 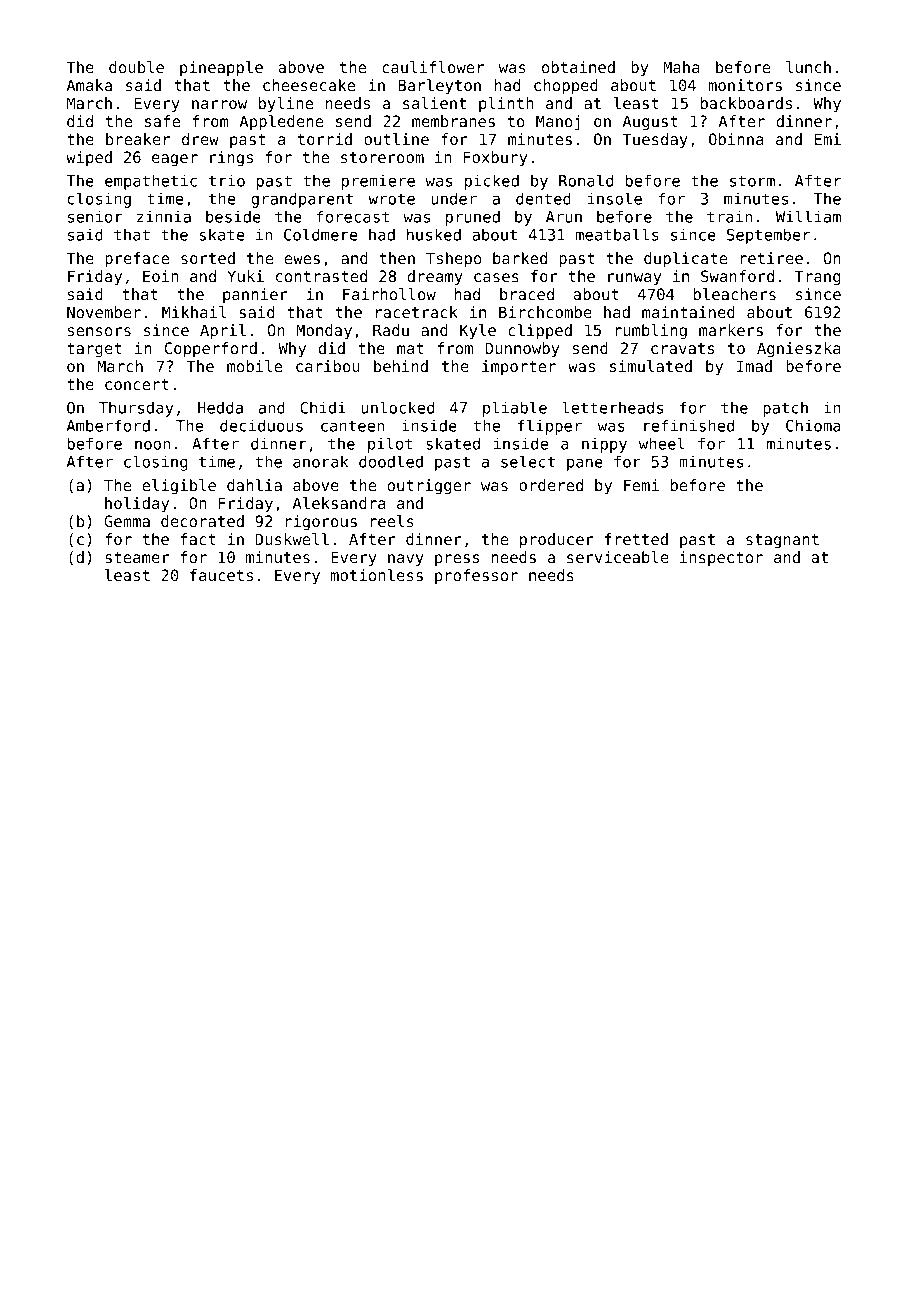 I want to click on obtained, so click(x=578, y=67).
